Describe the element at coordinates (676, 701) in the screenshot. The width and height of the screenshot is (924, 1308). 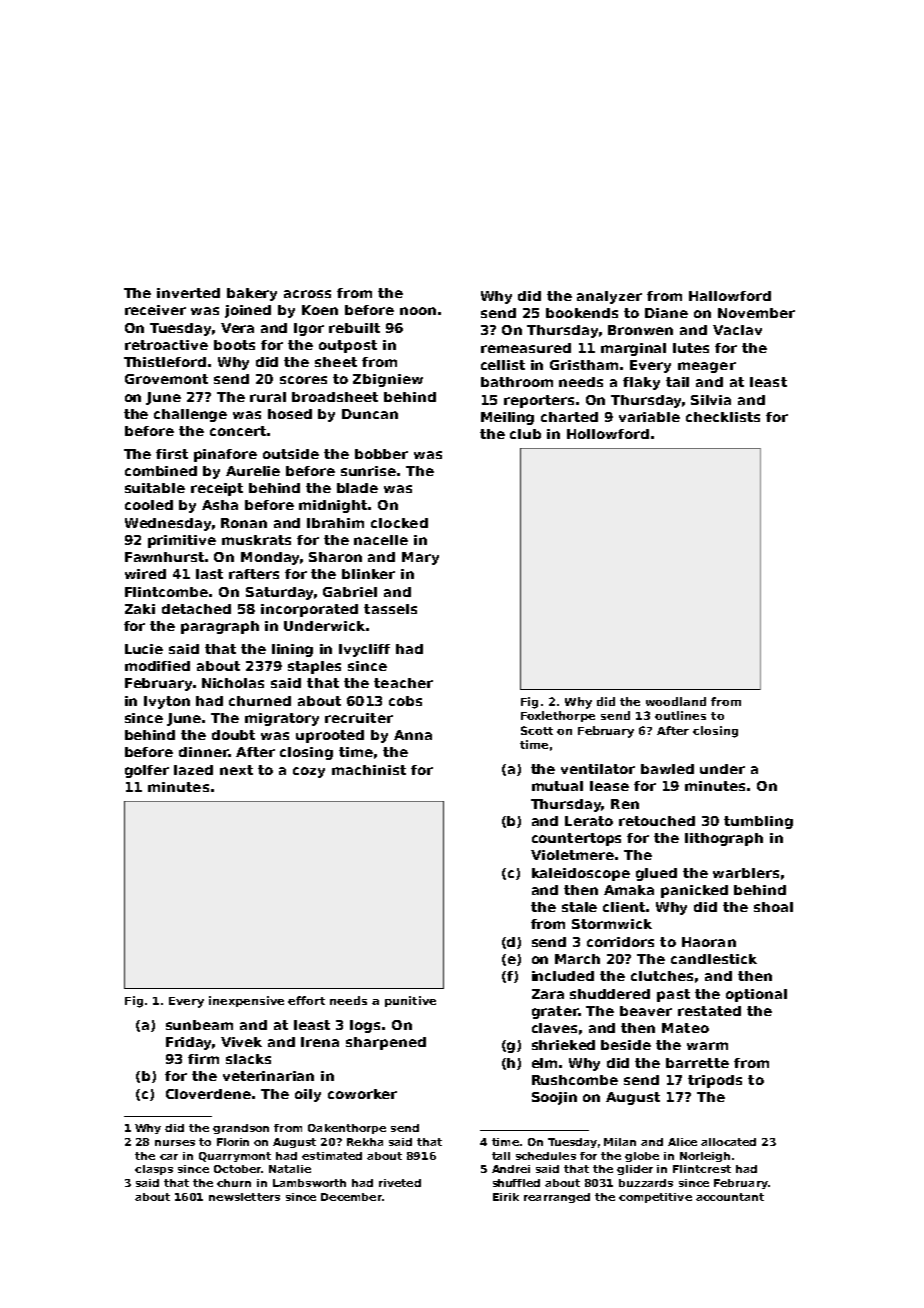
I see `woodland` at that location.
